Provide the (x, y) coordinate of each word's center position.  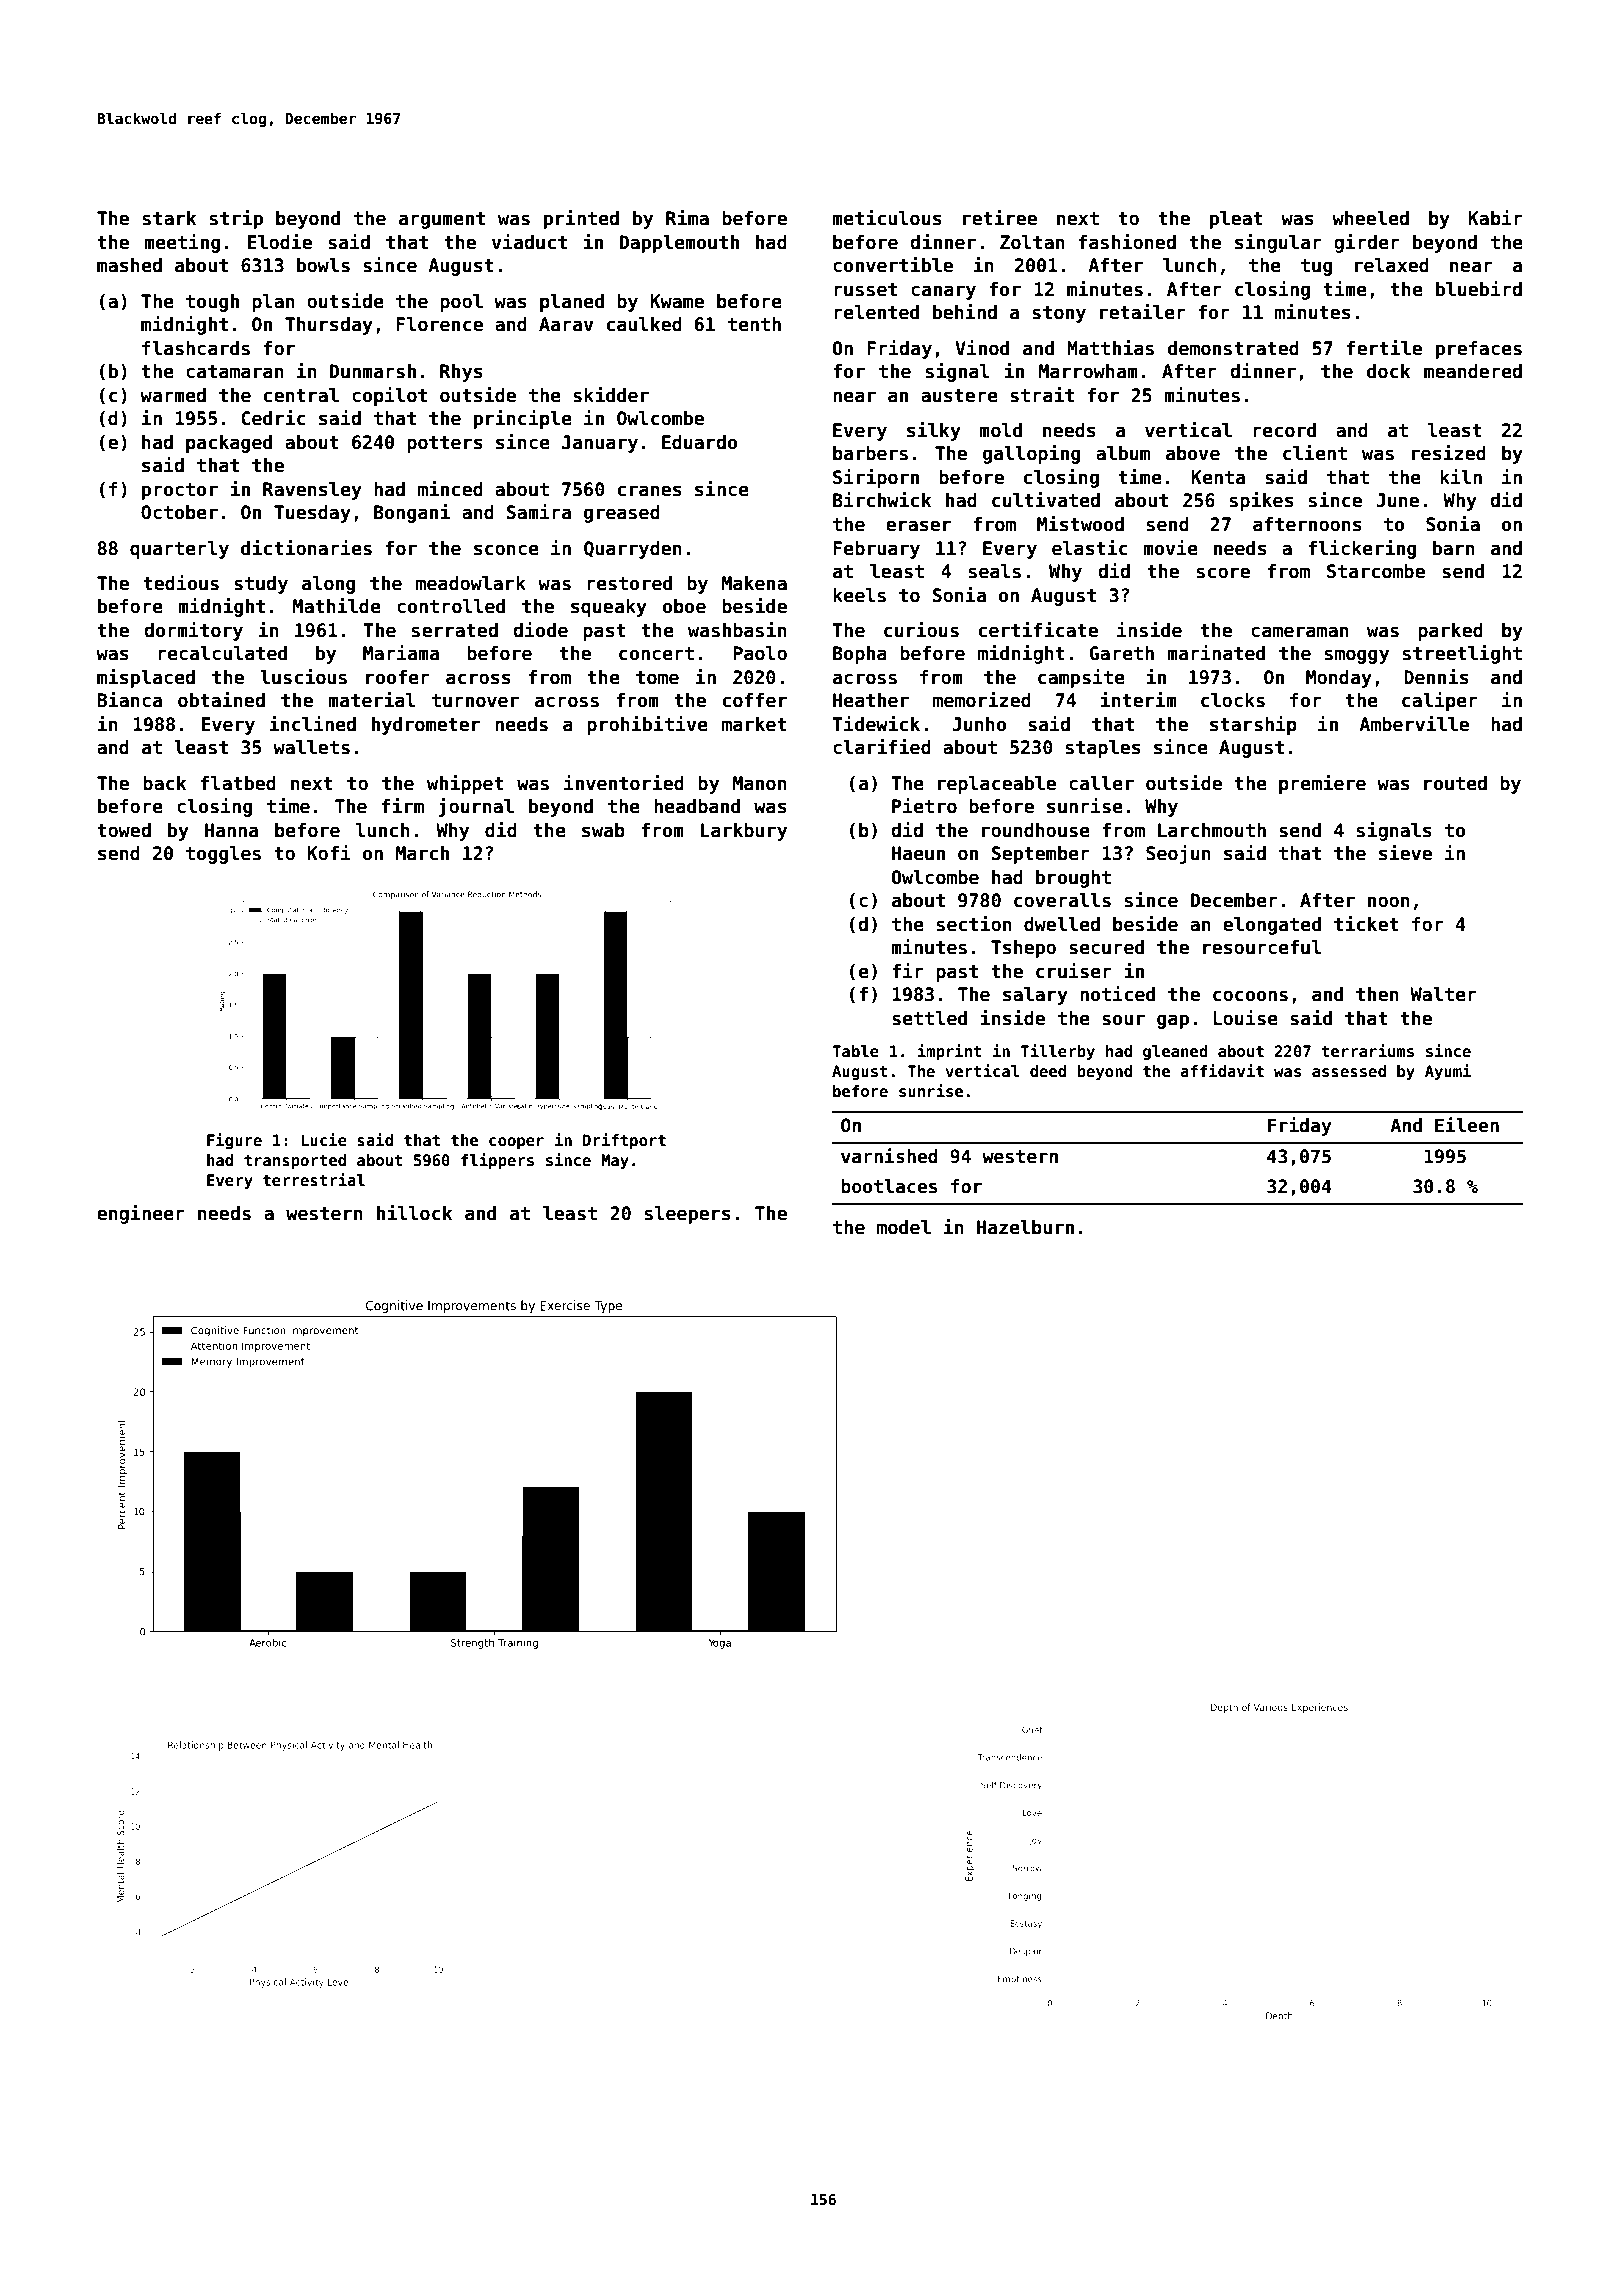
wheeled (1370, 218)
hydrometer (426, 726)
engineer (141, 1214)
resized (1449, 453)
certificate (1038, 630)
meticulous (887, 218)
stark (169, 218)
